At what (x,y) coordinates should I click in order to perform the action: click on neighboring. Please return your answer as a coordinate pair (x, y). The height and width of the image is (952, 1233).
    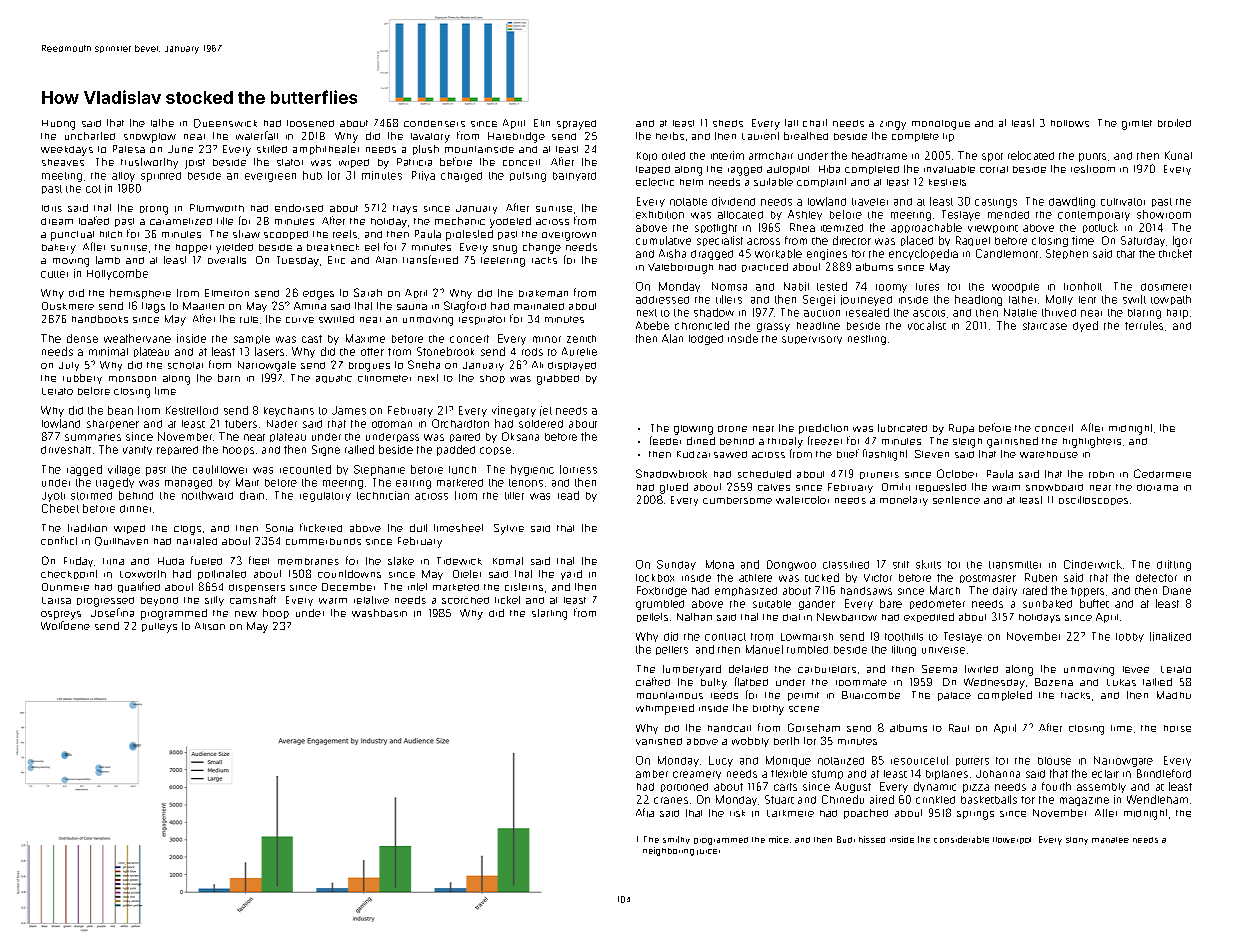
    Looking at the image, I should click on (668, 851).
